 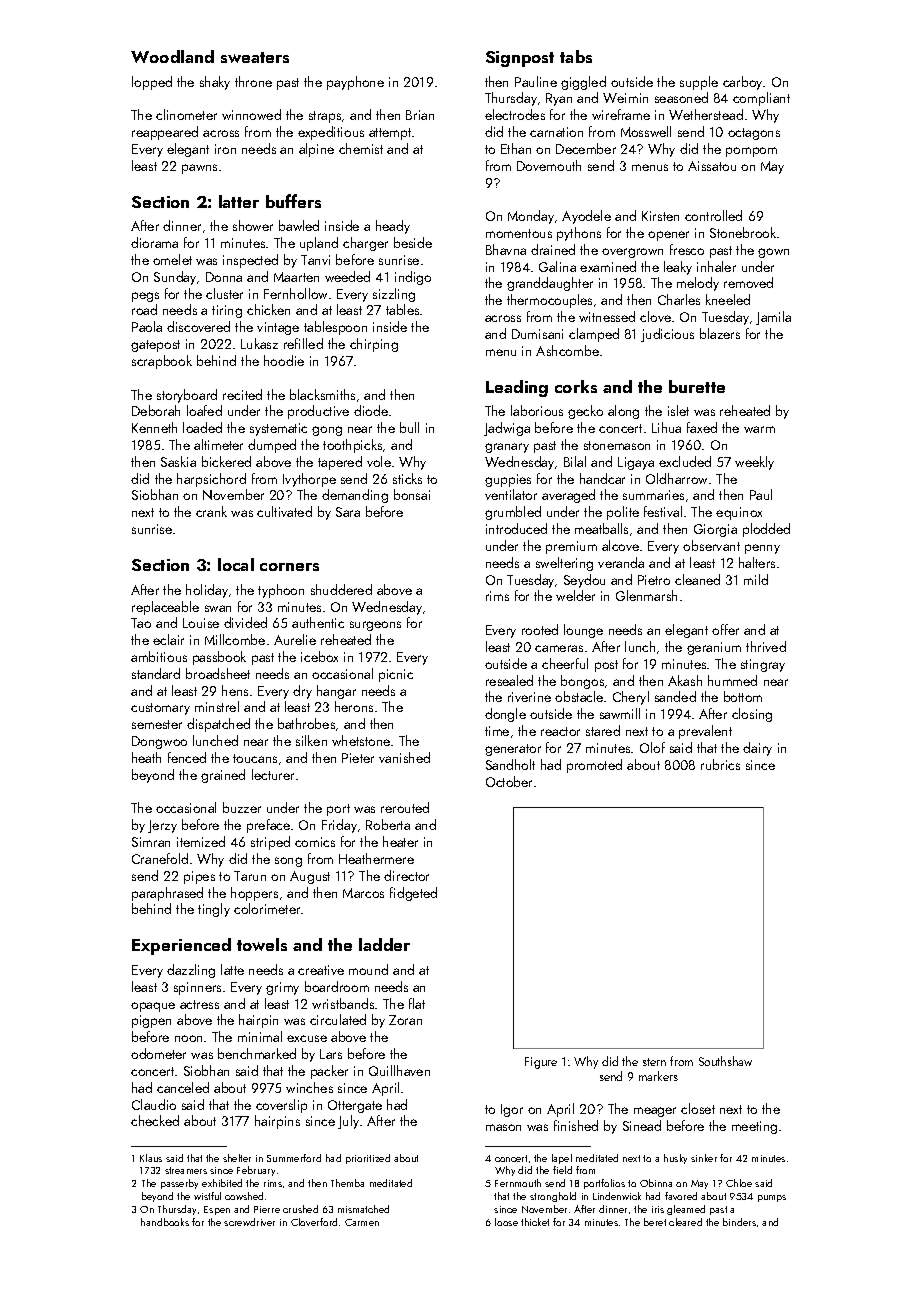 What do you see at coordinates (518, 1183) in the screenshot?
I see `Fernmouth` at bounding box center [518, 1183].
